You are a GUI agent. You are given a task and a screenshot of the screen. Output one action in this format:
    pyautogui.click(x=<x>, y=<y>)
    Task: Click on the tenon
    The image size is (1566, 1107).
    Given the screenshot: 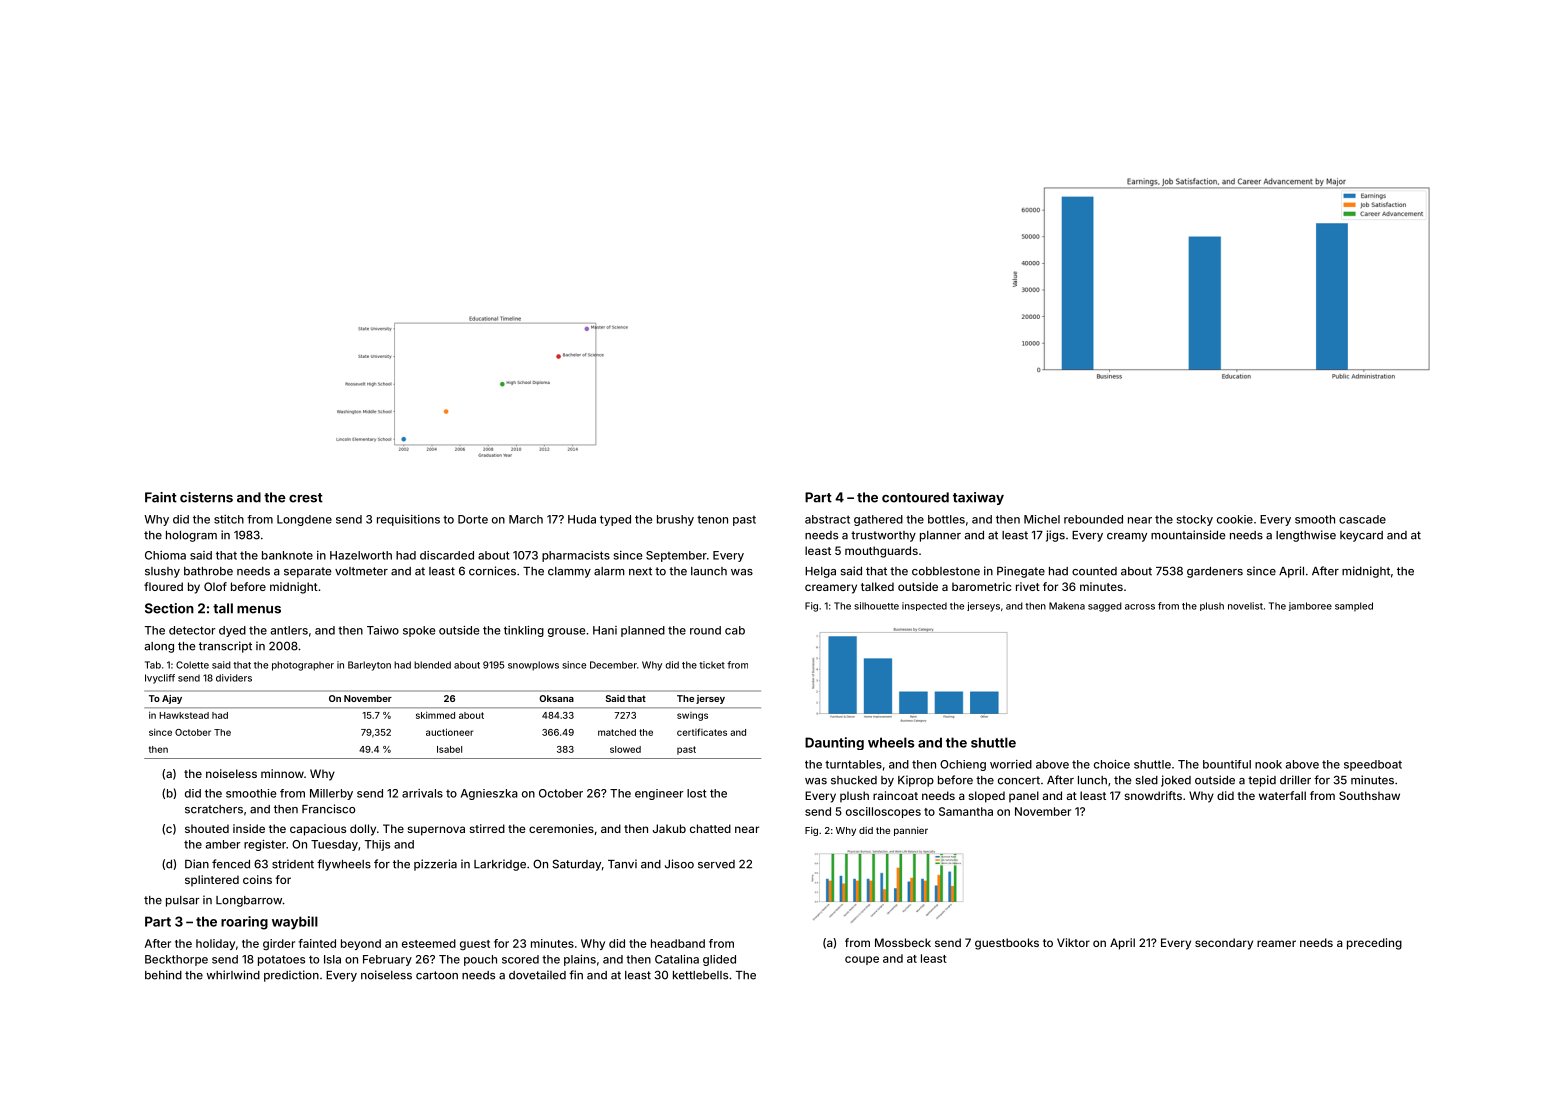 What is the action you would take?
    pyautogui.click(x=712, y=519)
